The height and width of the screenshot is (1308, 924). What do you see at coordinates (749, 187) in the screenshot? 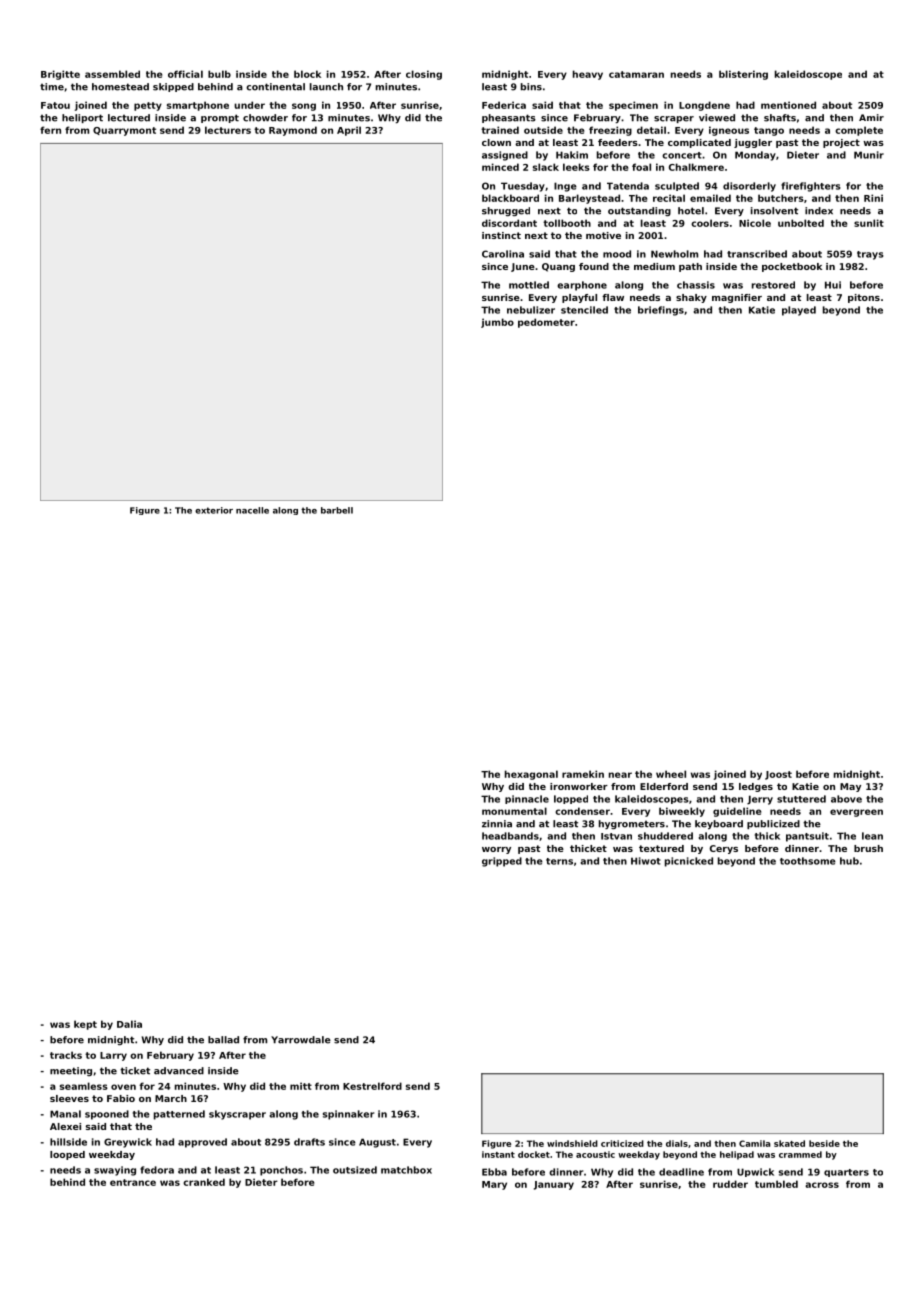
I see `disorderly` at bounding box center [749, 187].
